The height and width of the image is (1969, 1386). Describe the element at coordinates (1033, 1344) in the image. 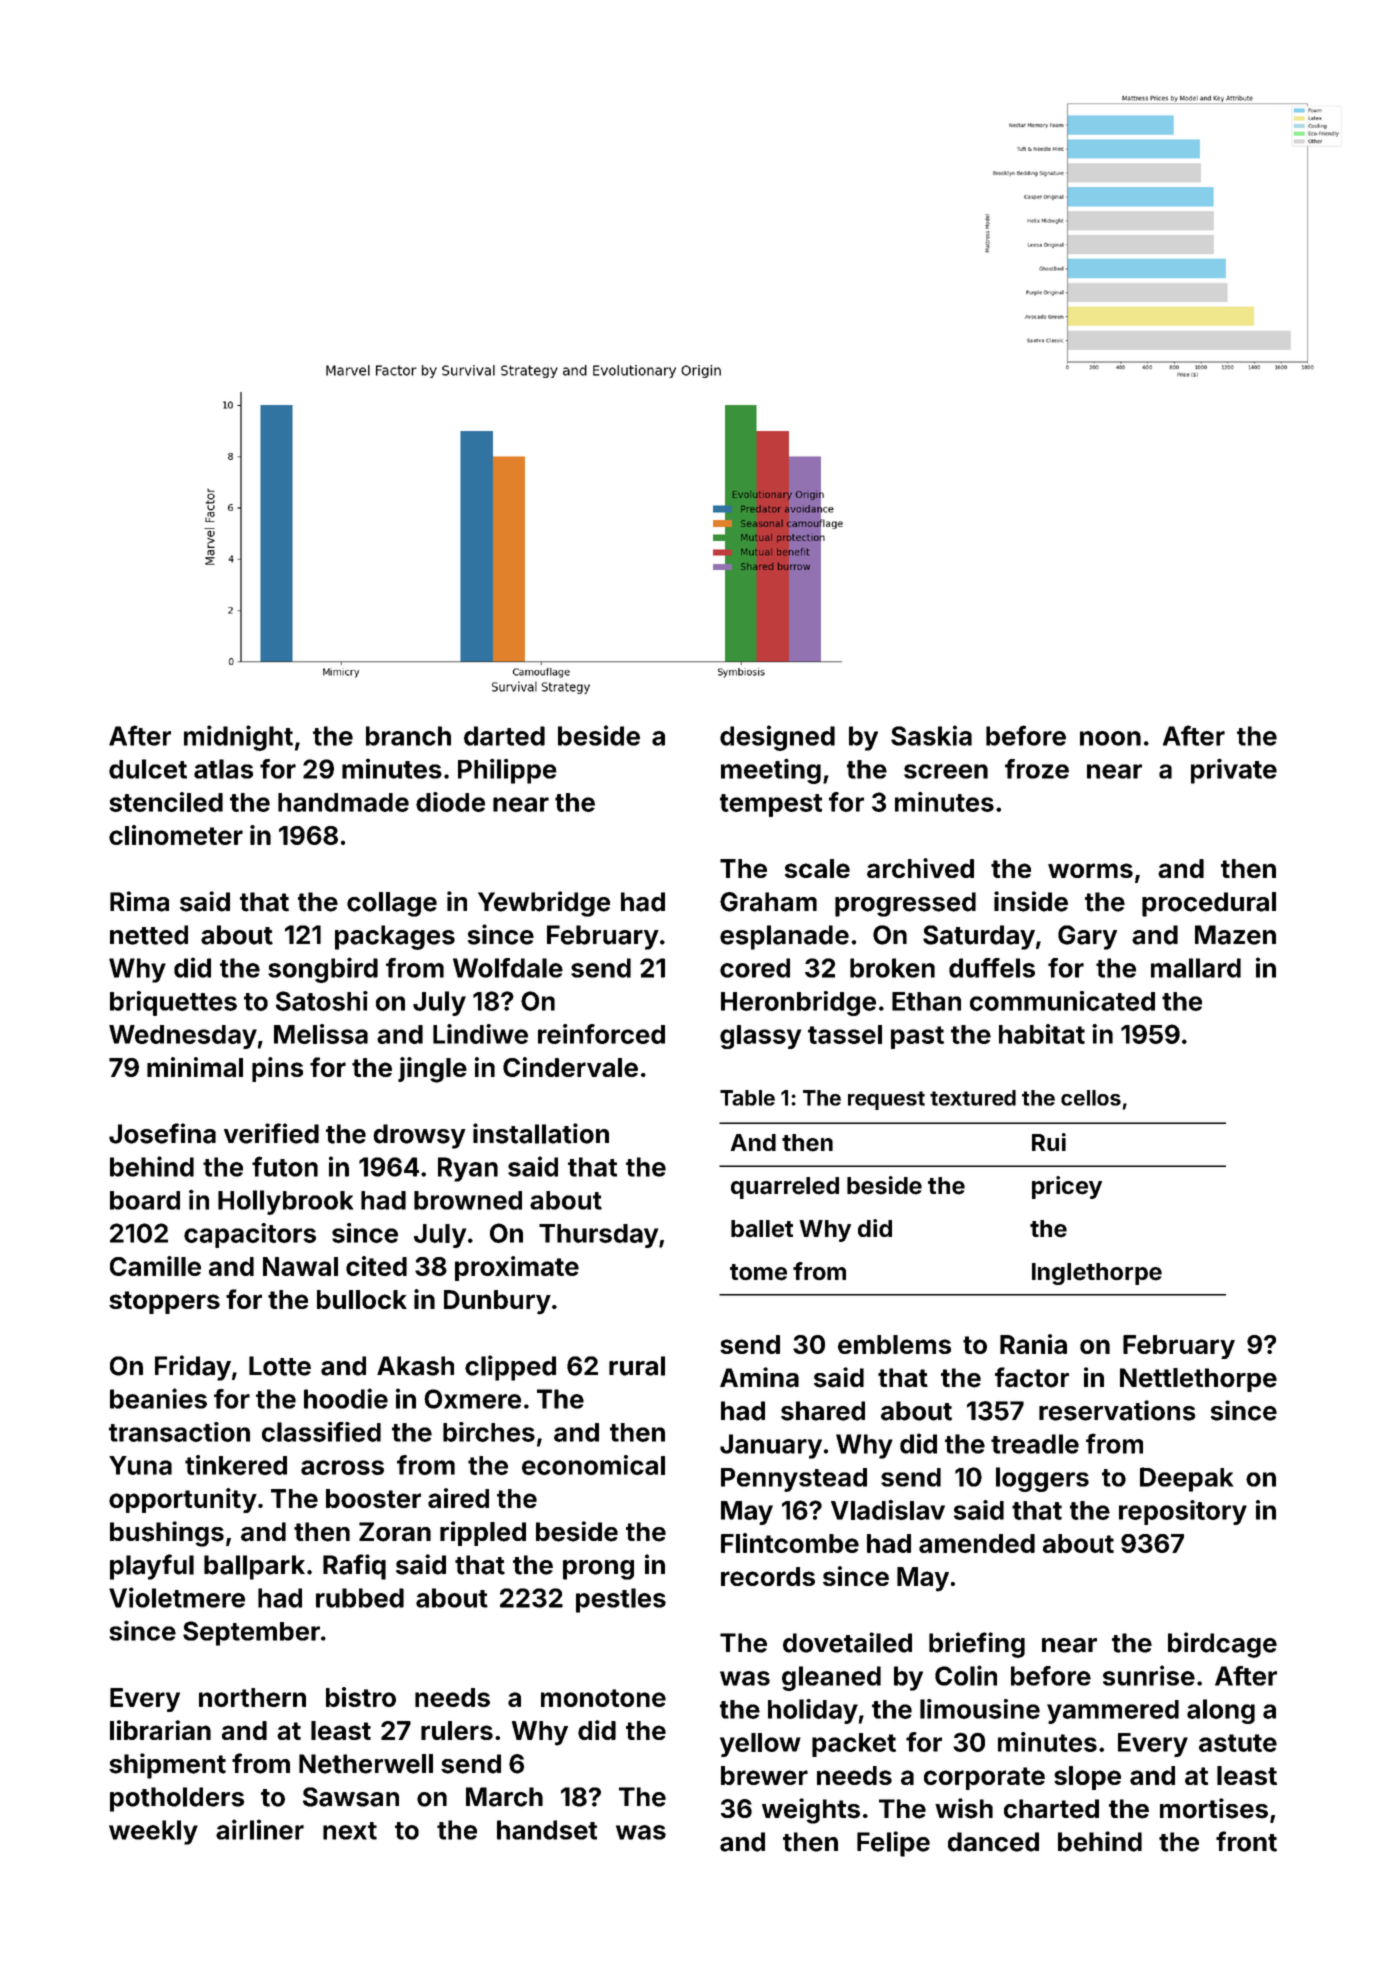

I see `Rania` at that location.
